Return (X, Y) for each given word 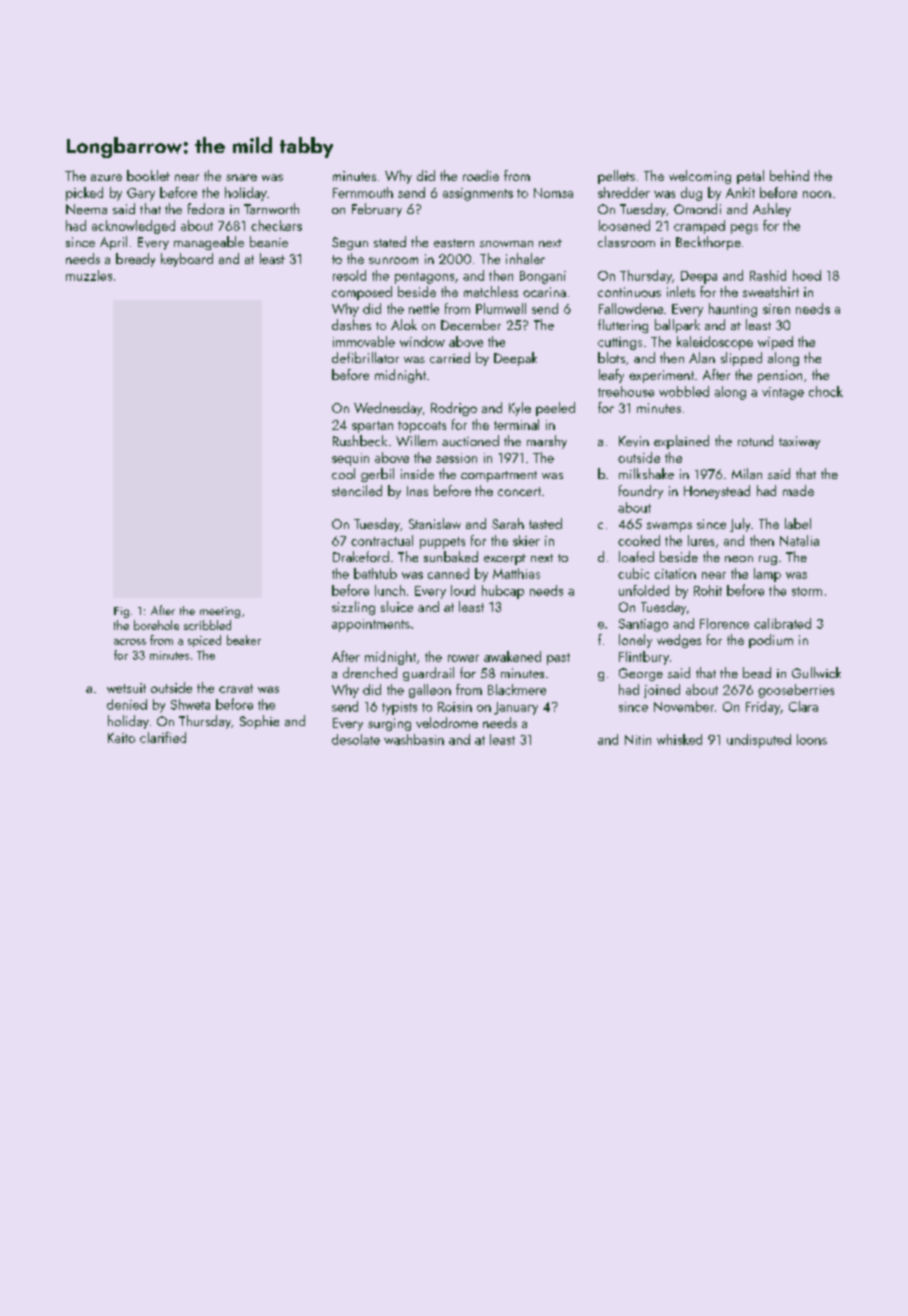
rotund (755, 440)
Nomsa (553, 193)
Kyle (520, 409)
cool (343, 473)
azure (106, 177)
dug (691, 194)
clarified (163, 737)
